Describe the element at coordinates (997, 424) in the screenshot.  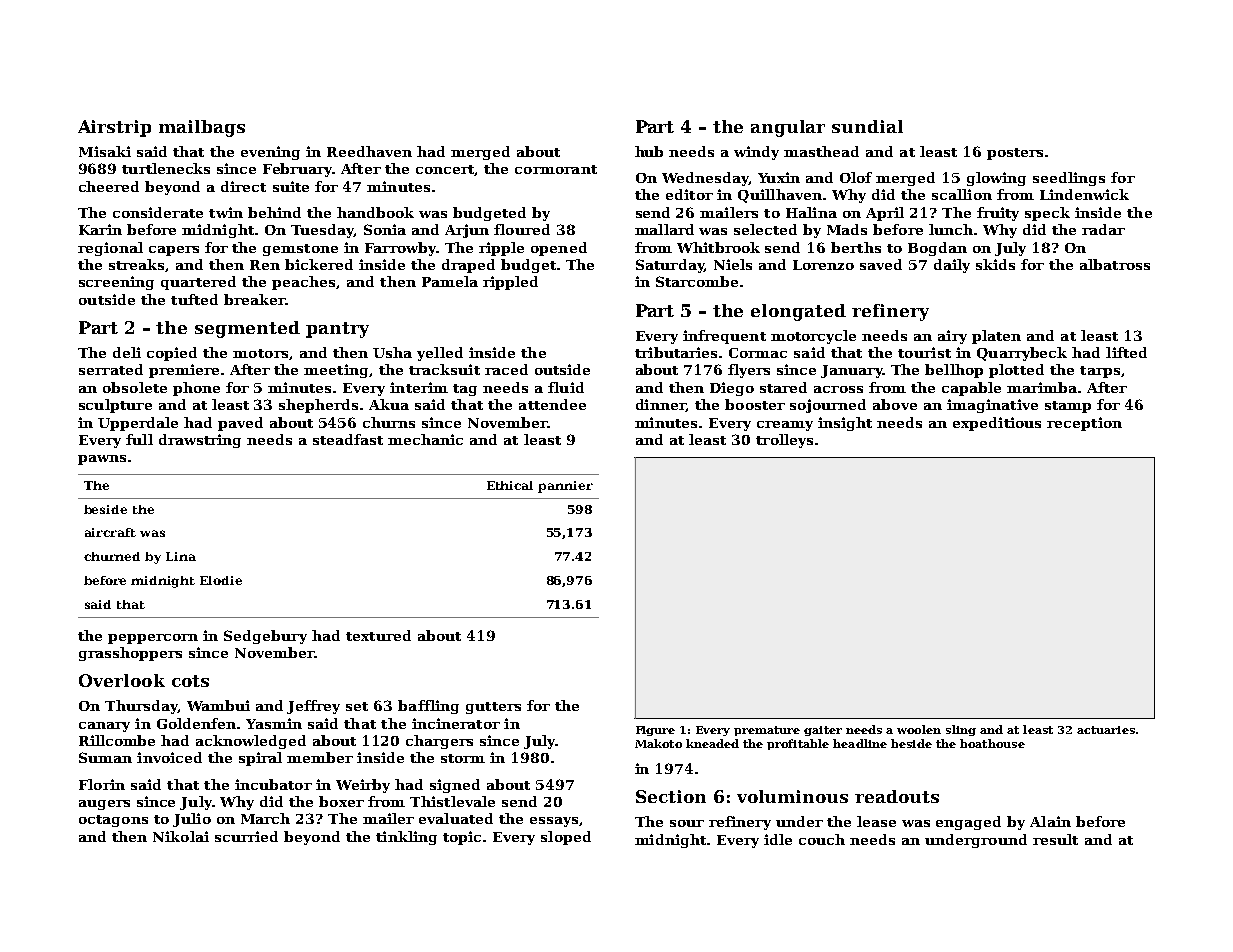
I see `expeditious` at that location.
